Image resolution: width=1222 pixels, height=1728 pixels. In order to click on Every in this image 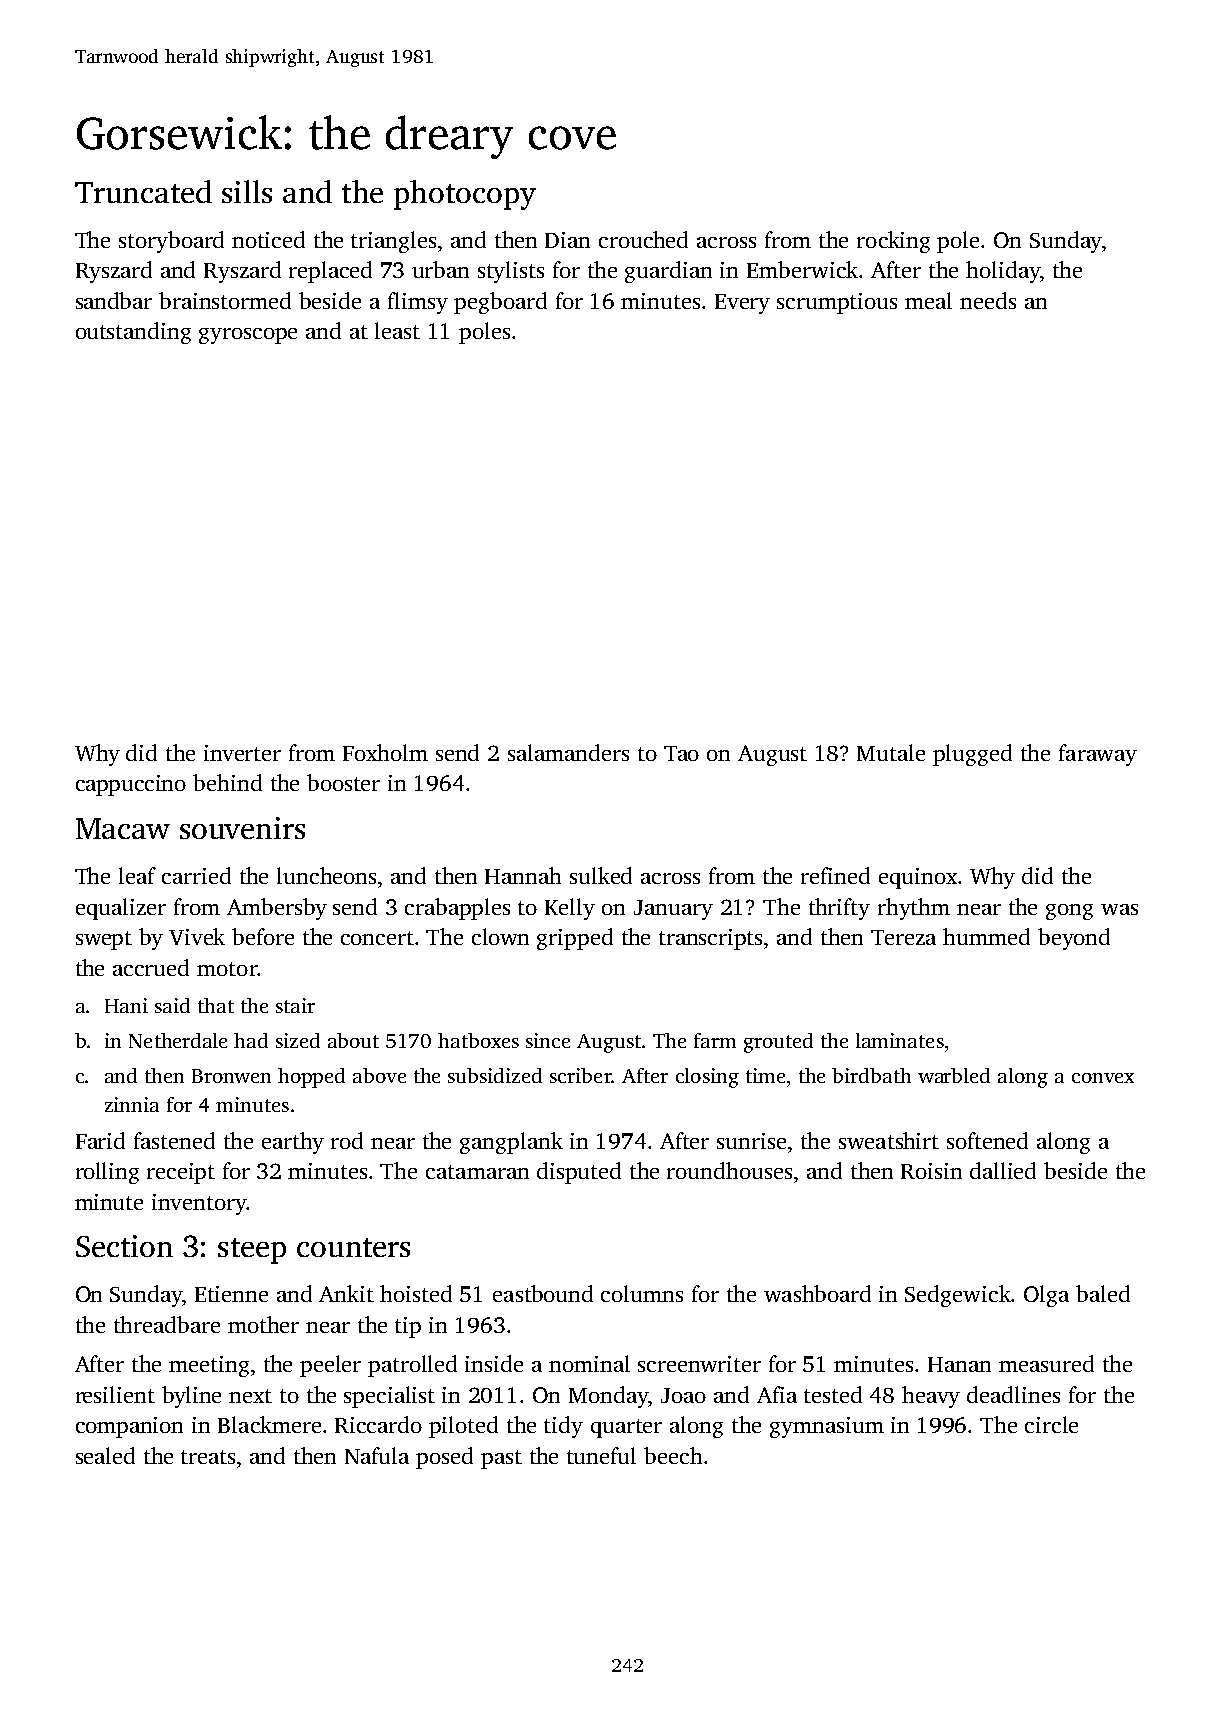, I will do `click(742, 304)`.
